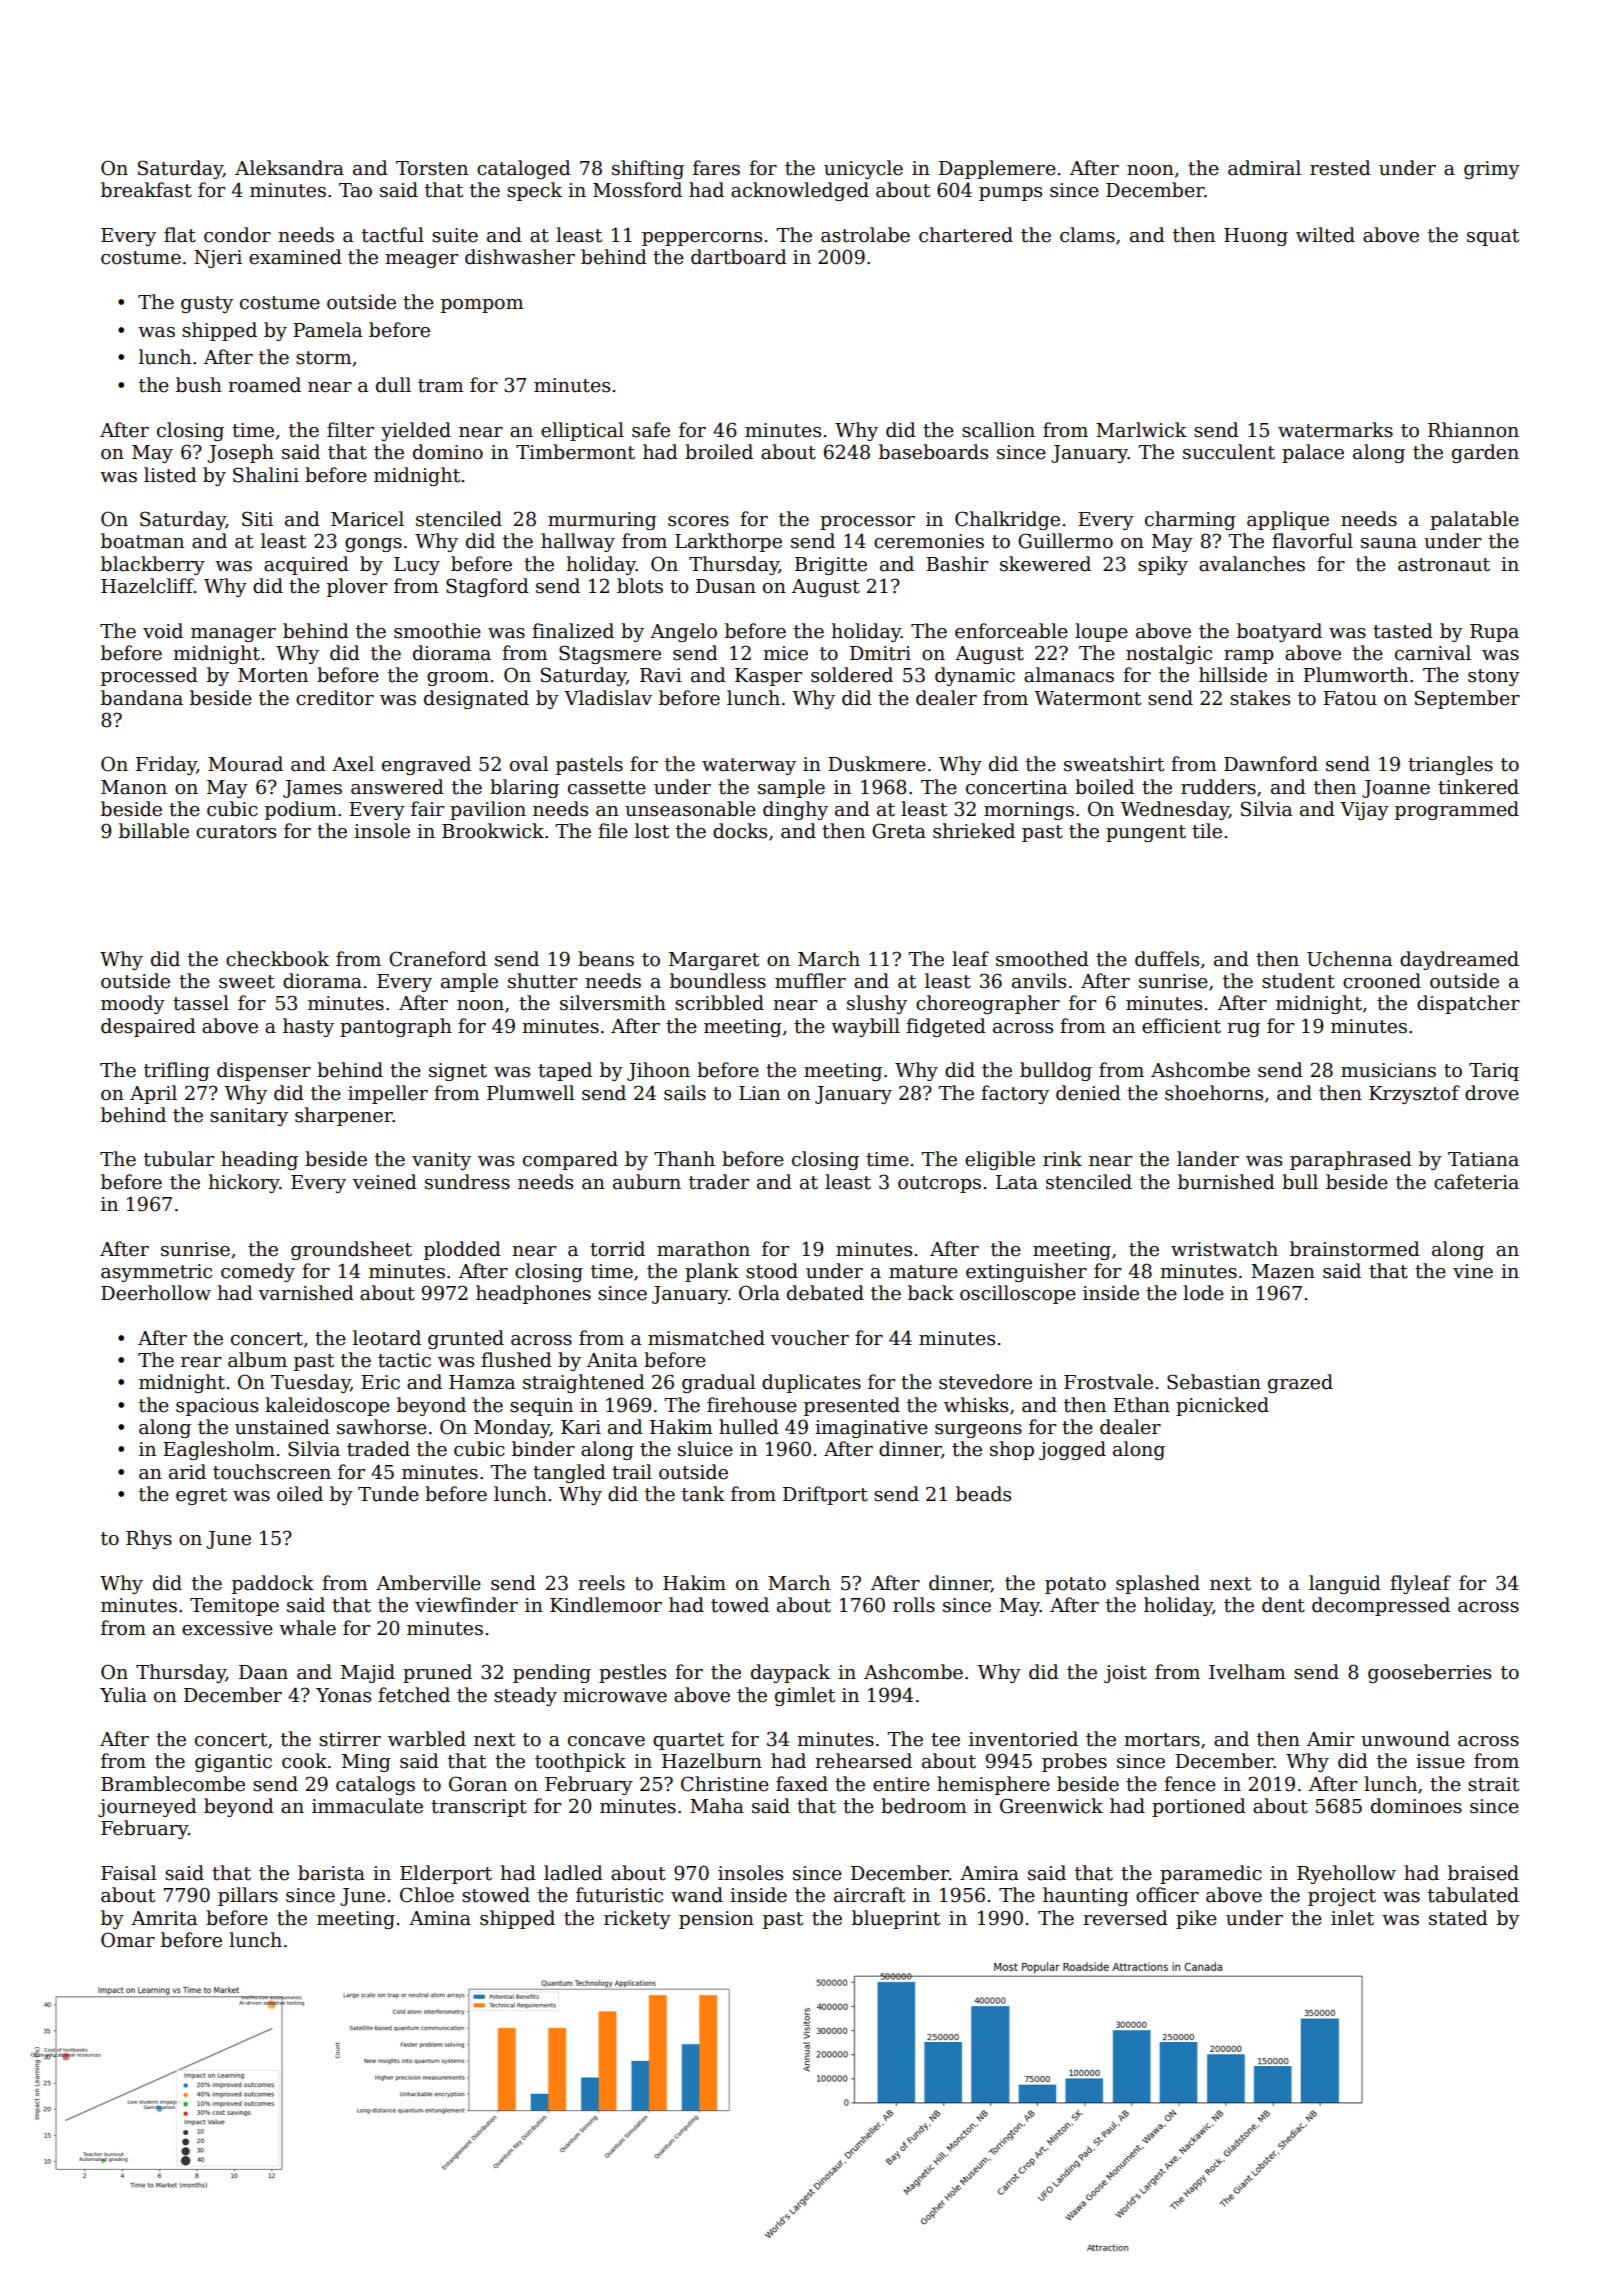  Describe the element at coordinates (1381, 1606) in the image. I see `decompressed` at that location.
